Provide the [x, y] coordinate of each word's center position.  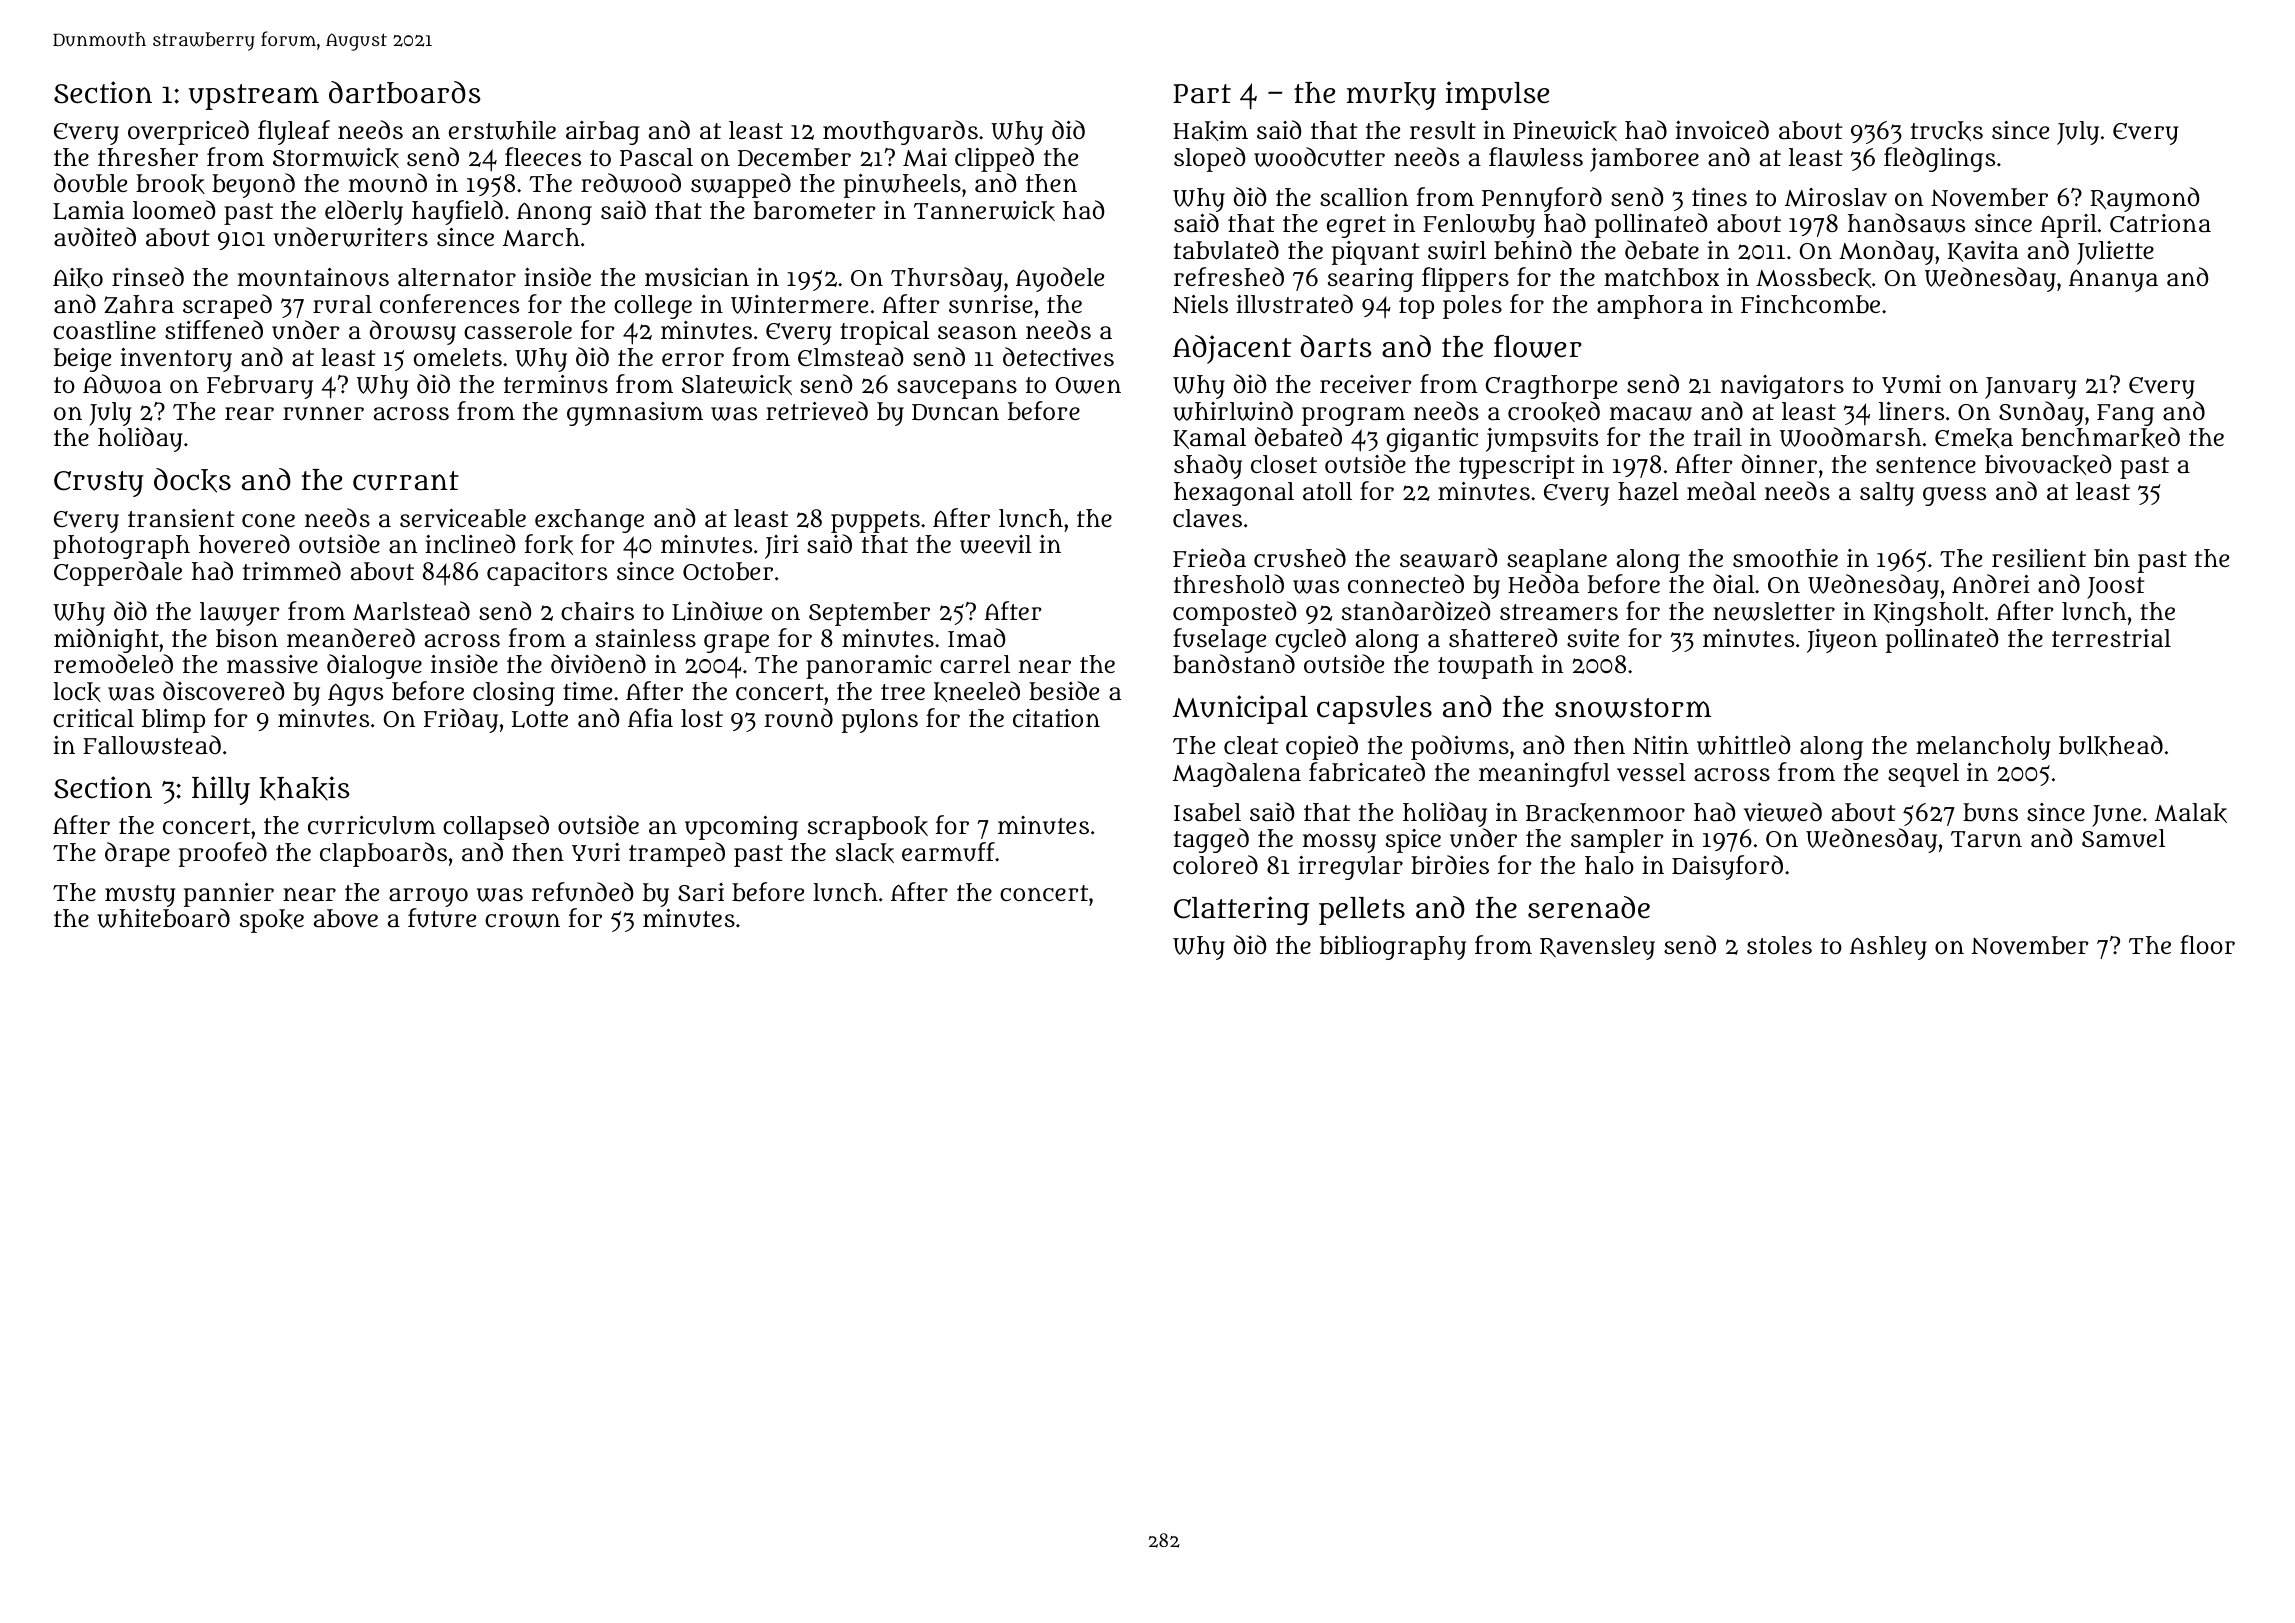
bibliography [1393, 948]
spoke [272, 921]
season [977, 332]
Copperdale [118, 573]
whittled [1743, 745]
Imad [976, 638]
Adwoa [122, 384]
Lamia [88, 210]
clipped [994, 159]
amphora [1650, 307]
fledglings [1939, 159]
